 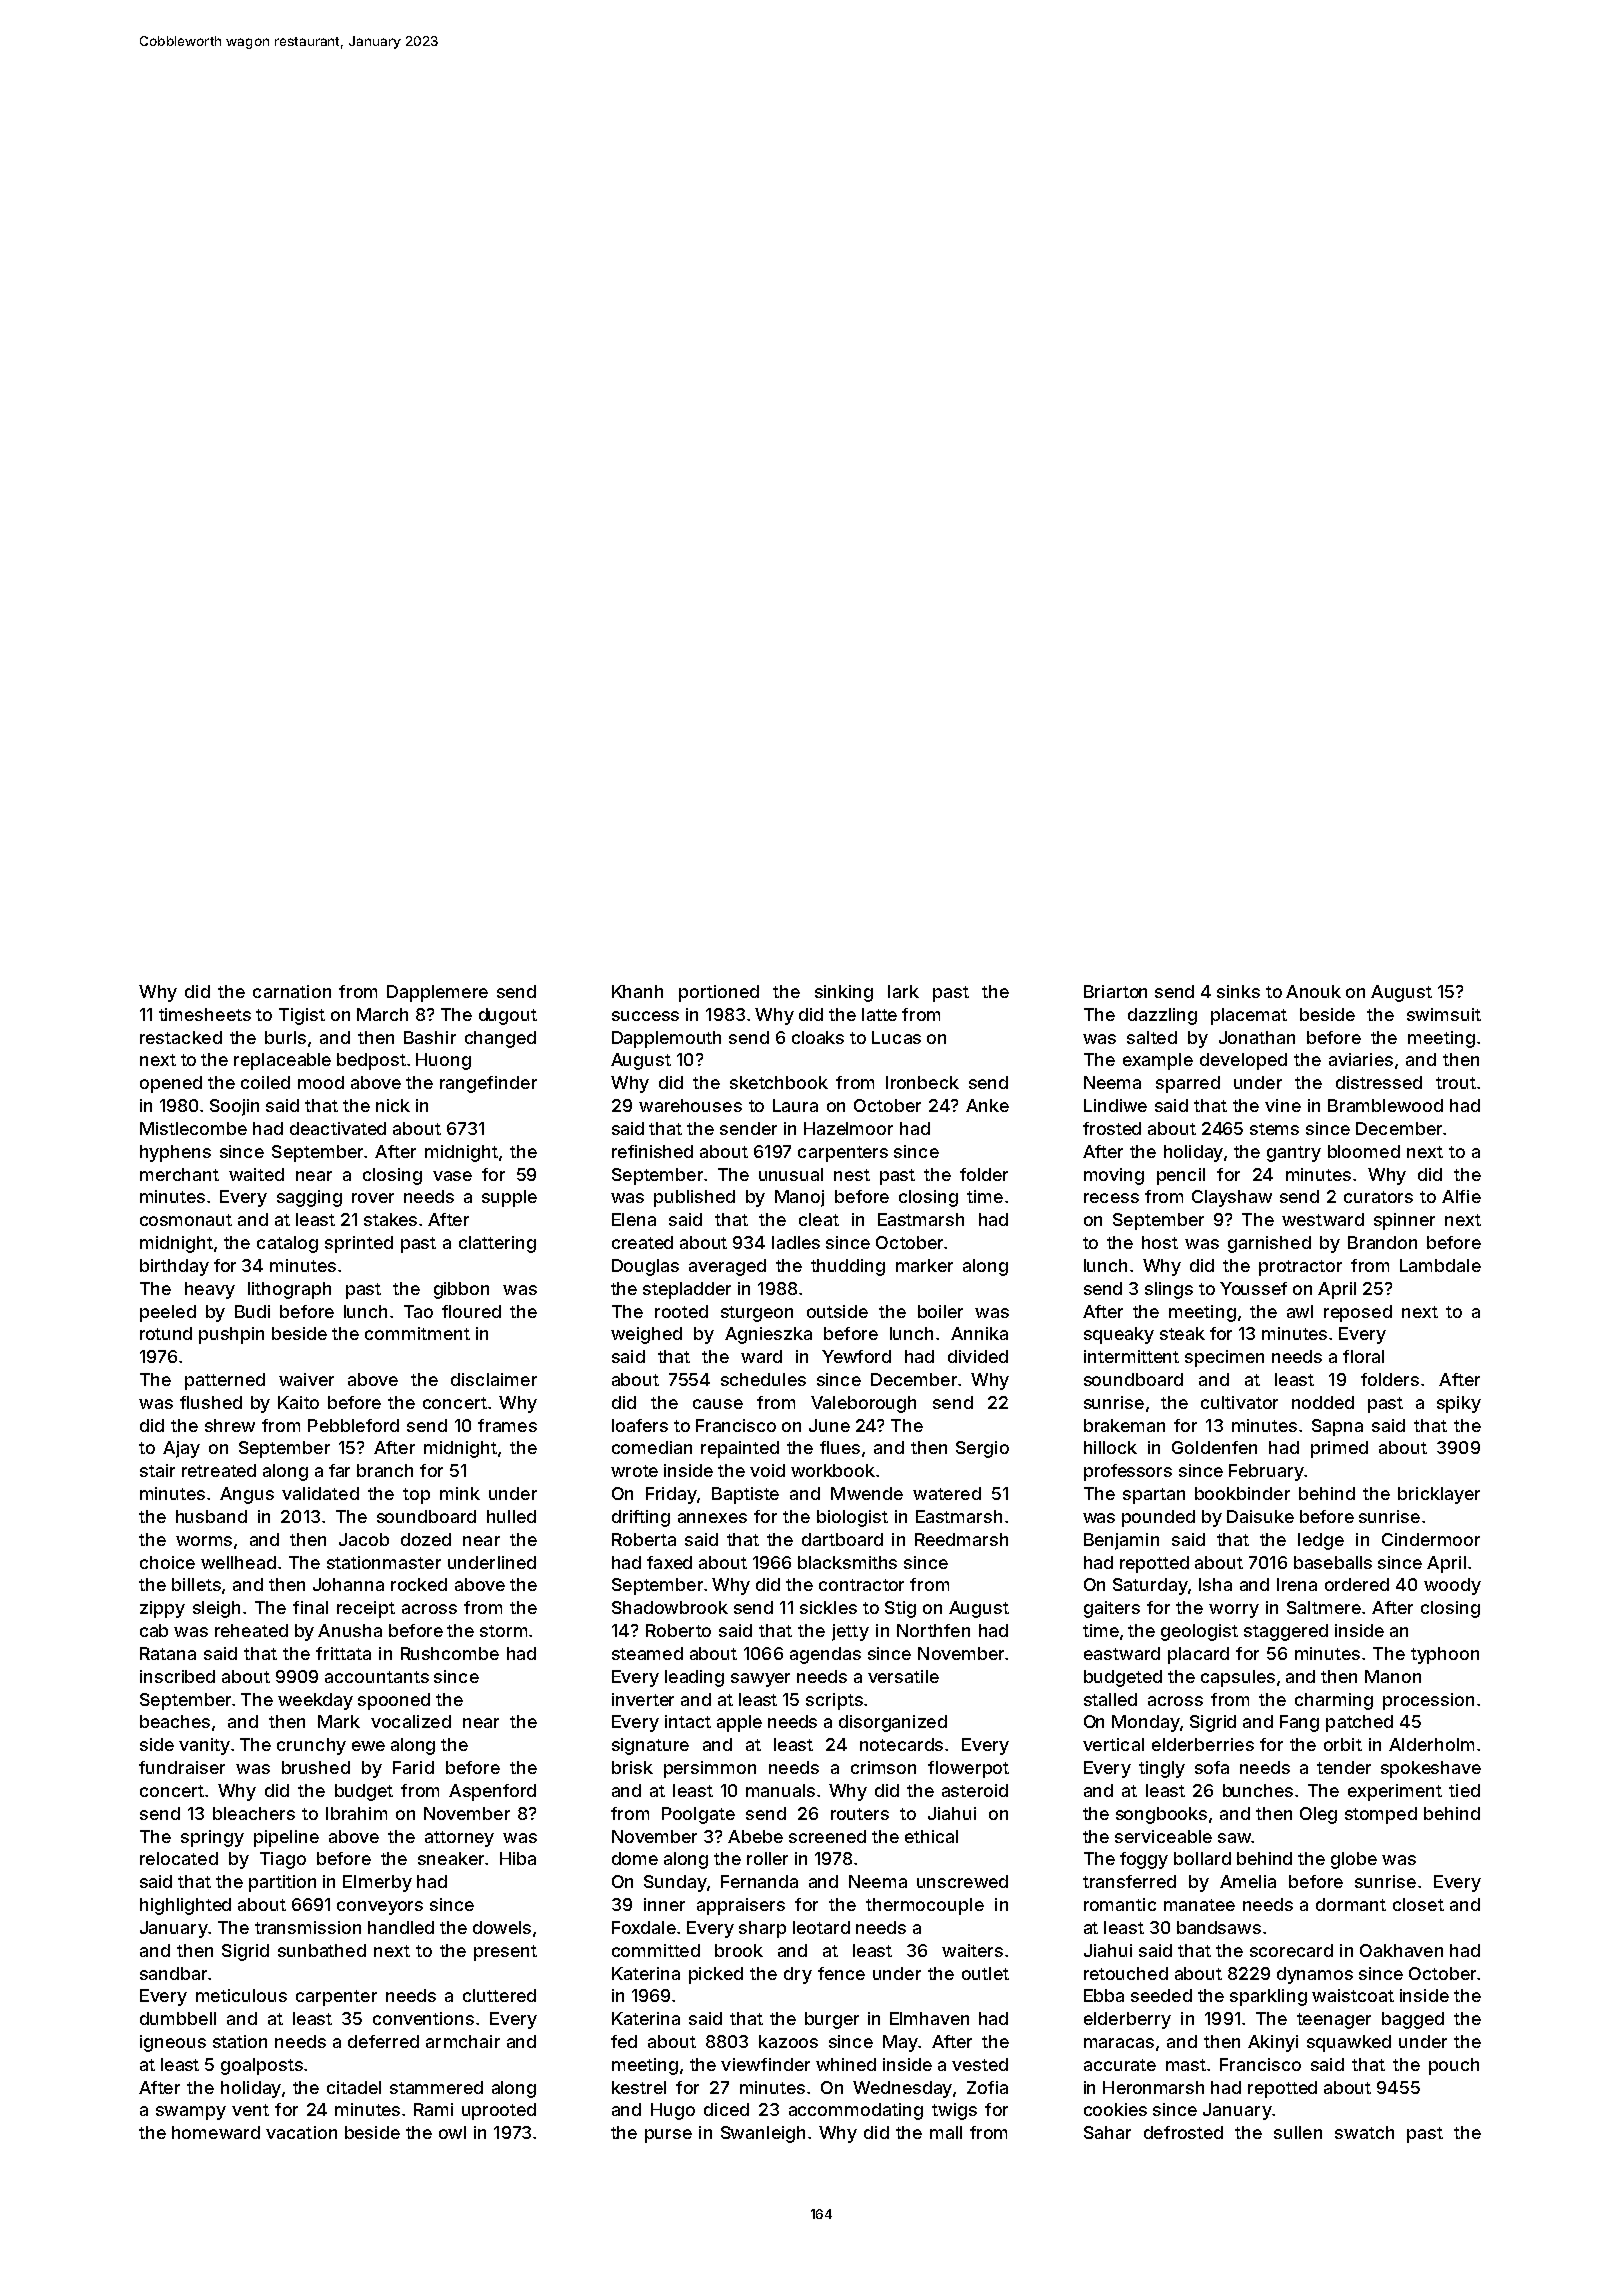 What do you see at coordinates (354, 2087) in the screenshot?
I see `citadel` at bounding box center [354, 2087].
